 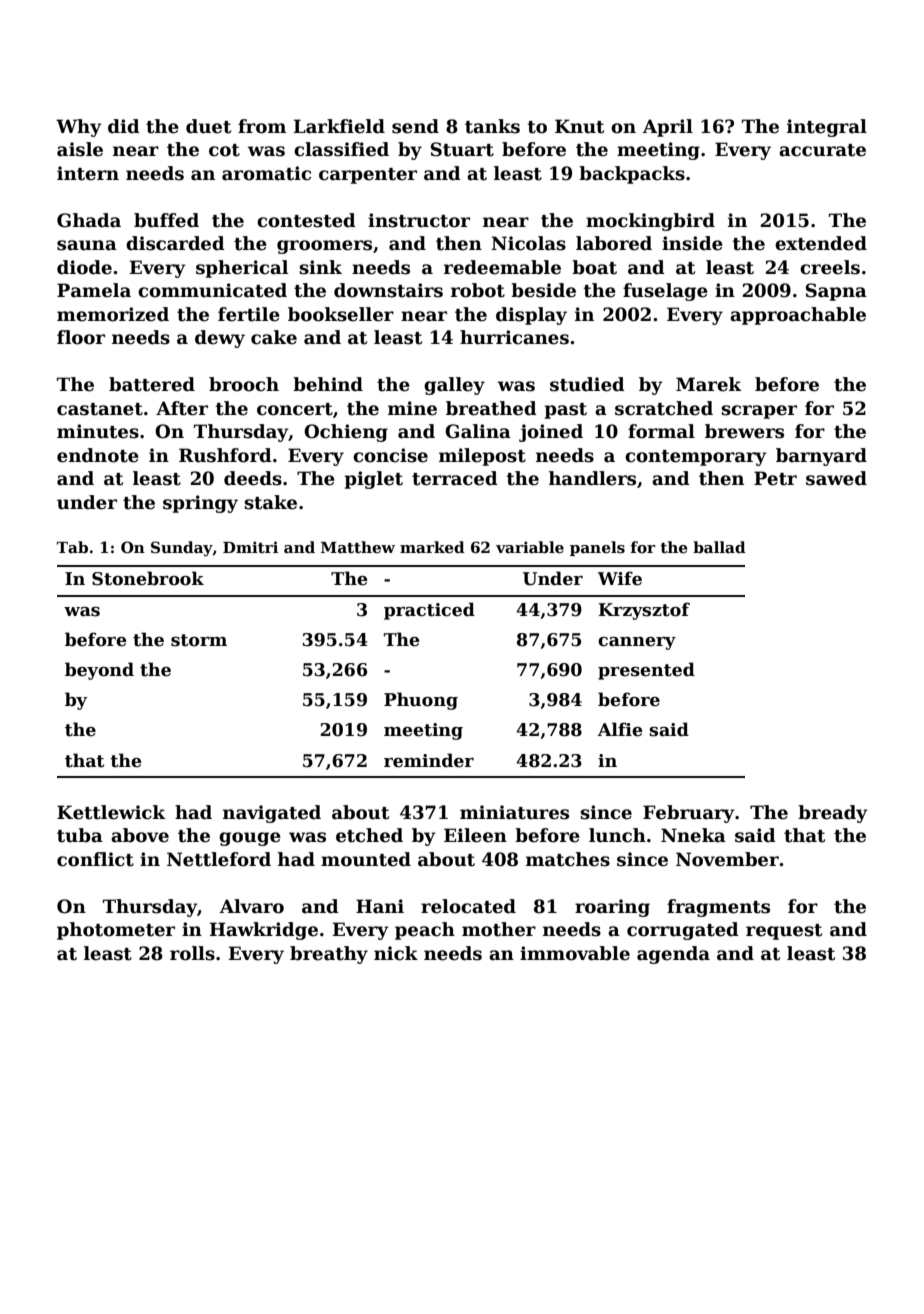 What do you see at coordinates (415, 126) in the screenshot?
I see `send` at bounding box center [415, 126].
